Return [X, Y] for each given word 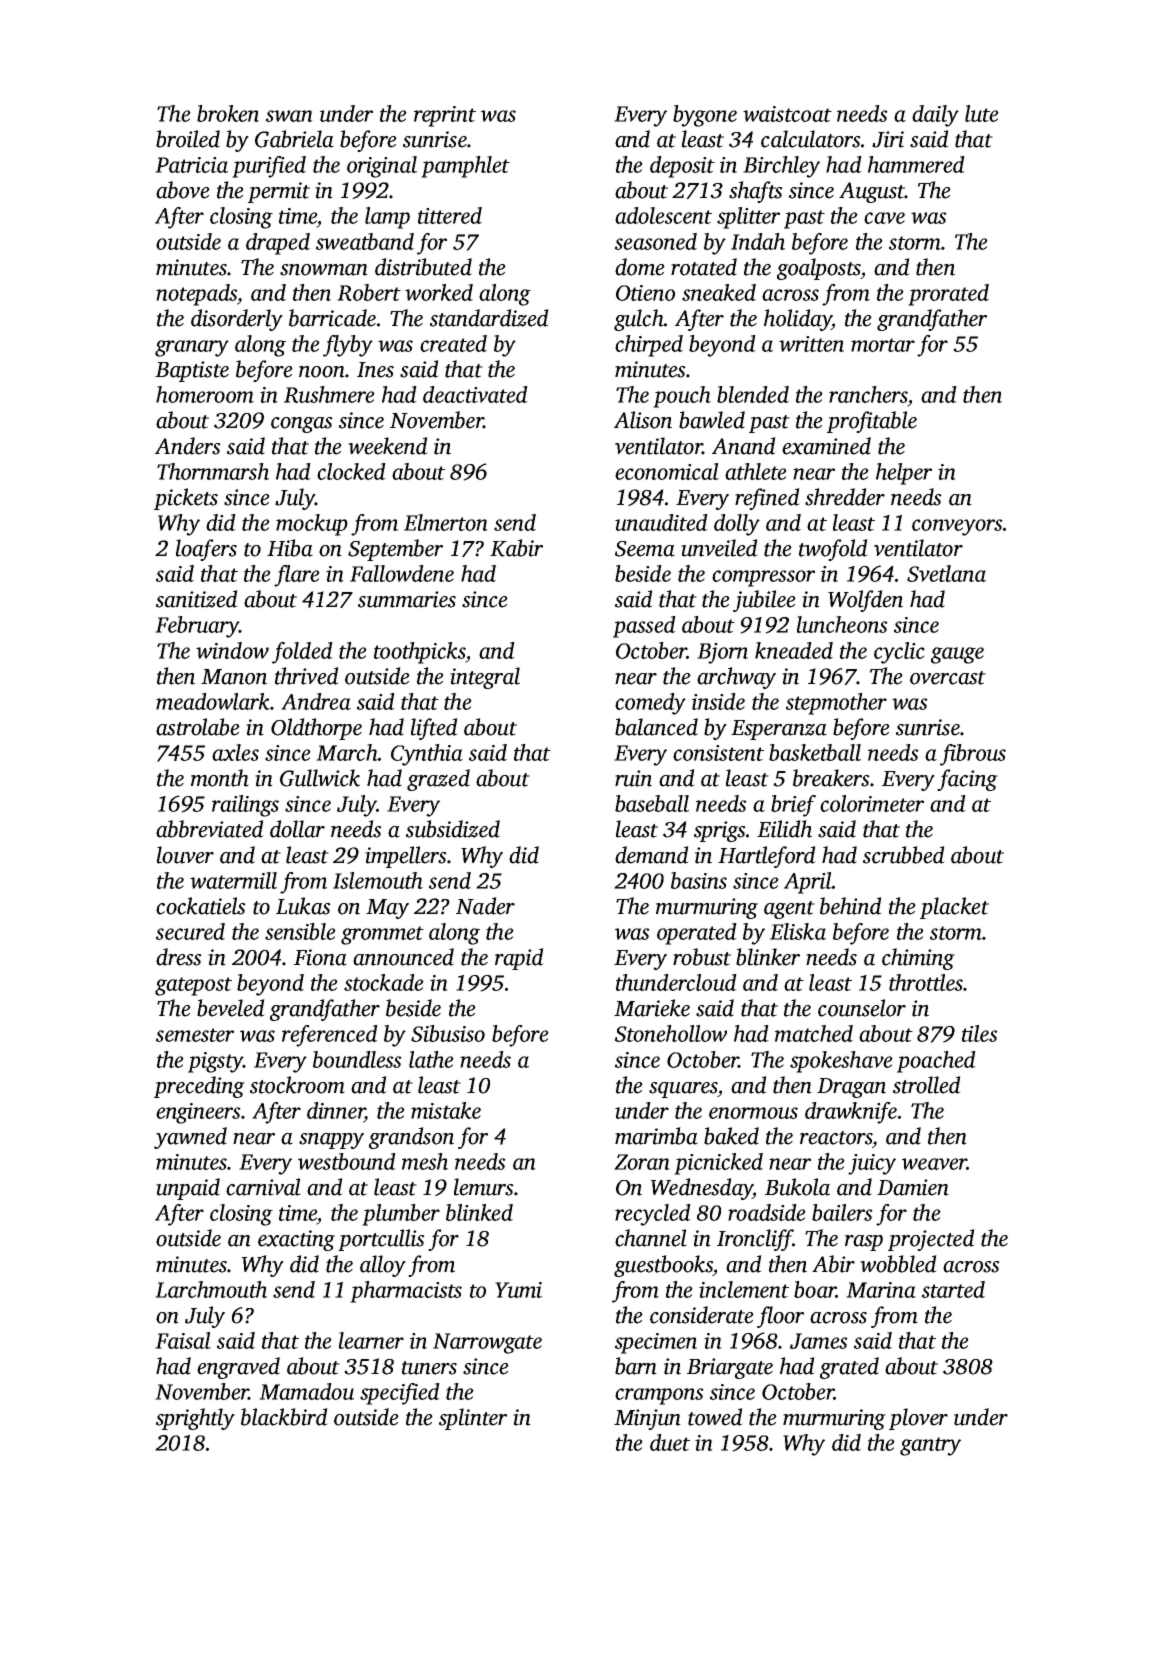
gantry [930, 1446]
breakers [831, 778]
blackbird [284, 1417]
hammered [916, 164]
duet [670, 1442]
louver [185, 855]
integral [485, 678]
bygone [705, 116]
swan [289, 116]
